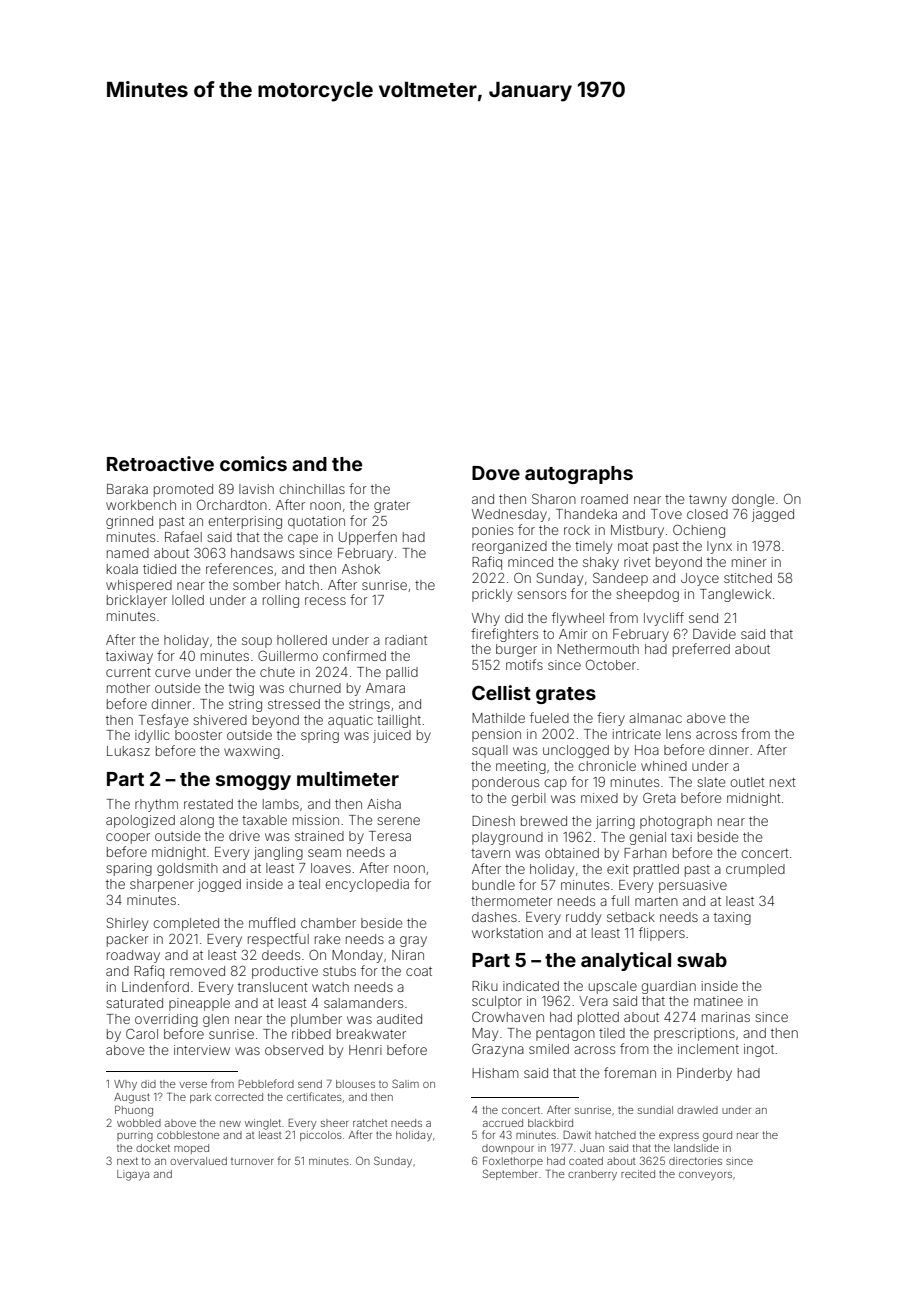  Describe the element at coordinates (493, 885) in the image. I see `bundle` at that location.
